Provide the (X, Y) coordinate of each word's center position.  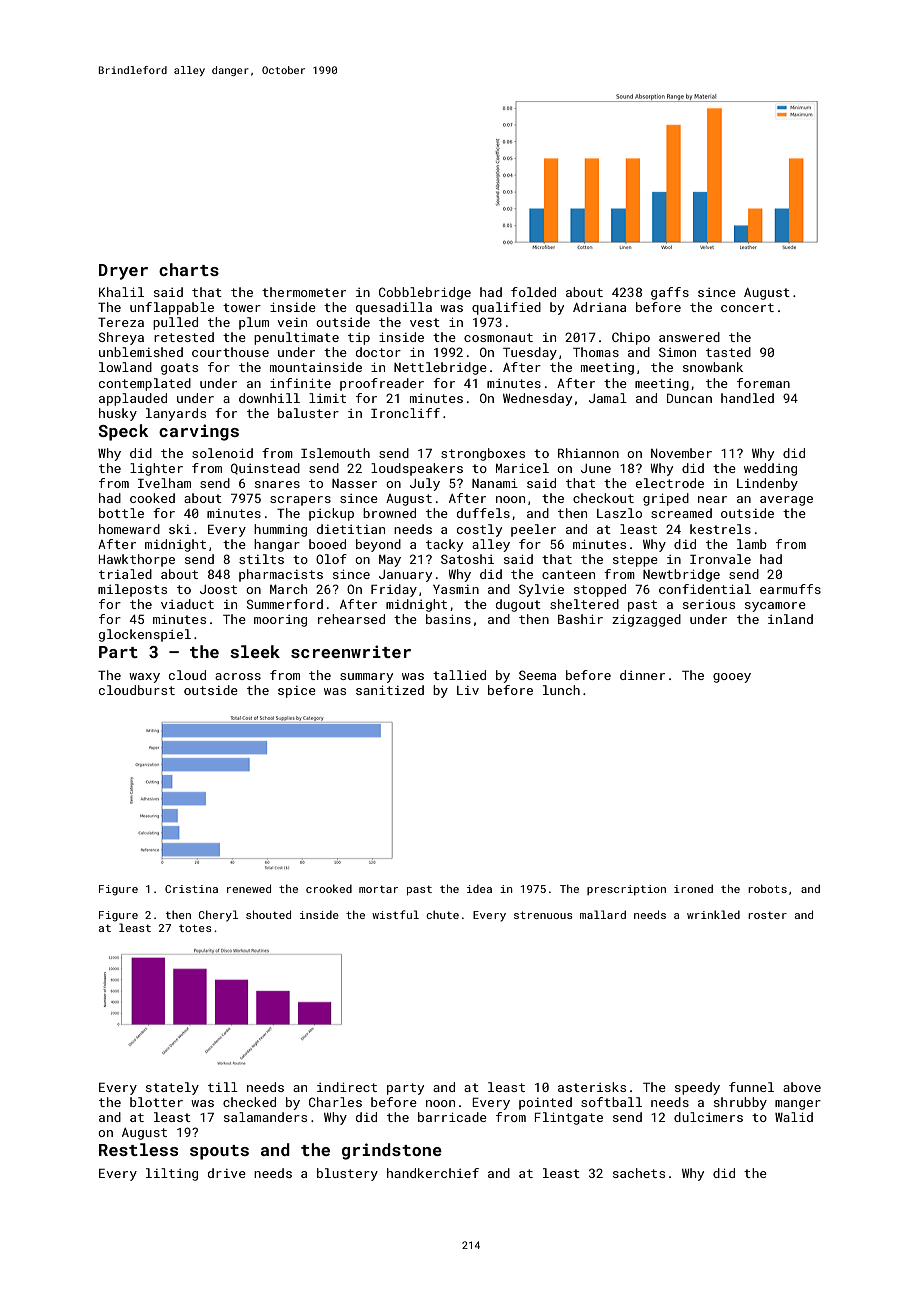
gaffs (670, 293)
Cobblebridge (425, 293)
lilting (172, 1174)
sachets (639, 1173)
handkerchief (433, 1173)
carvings (199, 432)
